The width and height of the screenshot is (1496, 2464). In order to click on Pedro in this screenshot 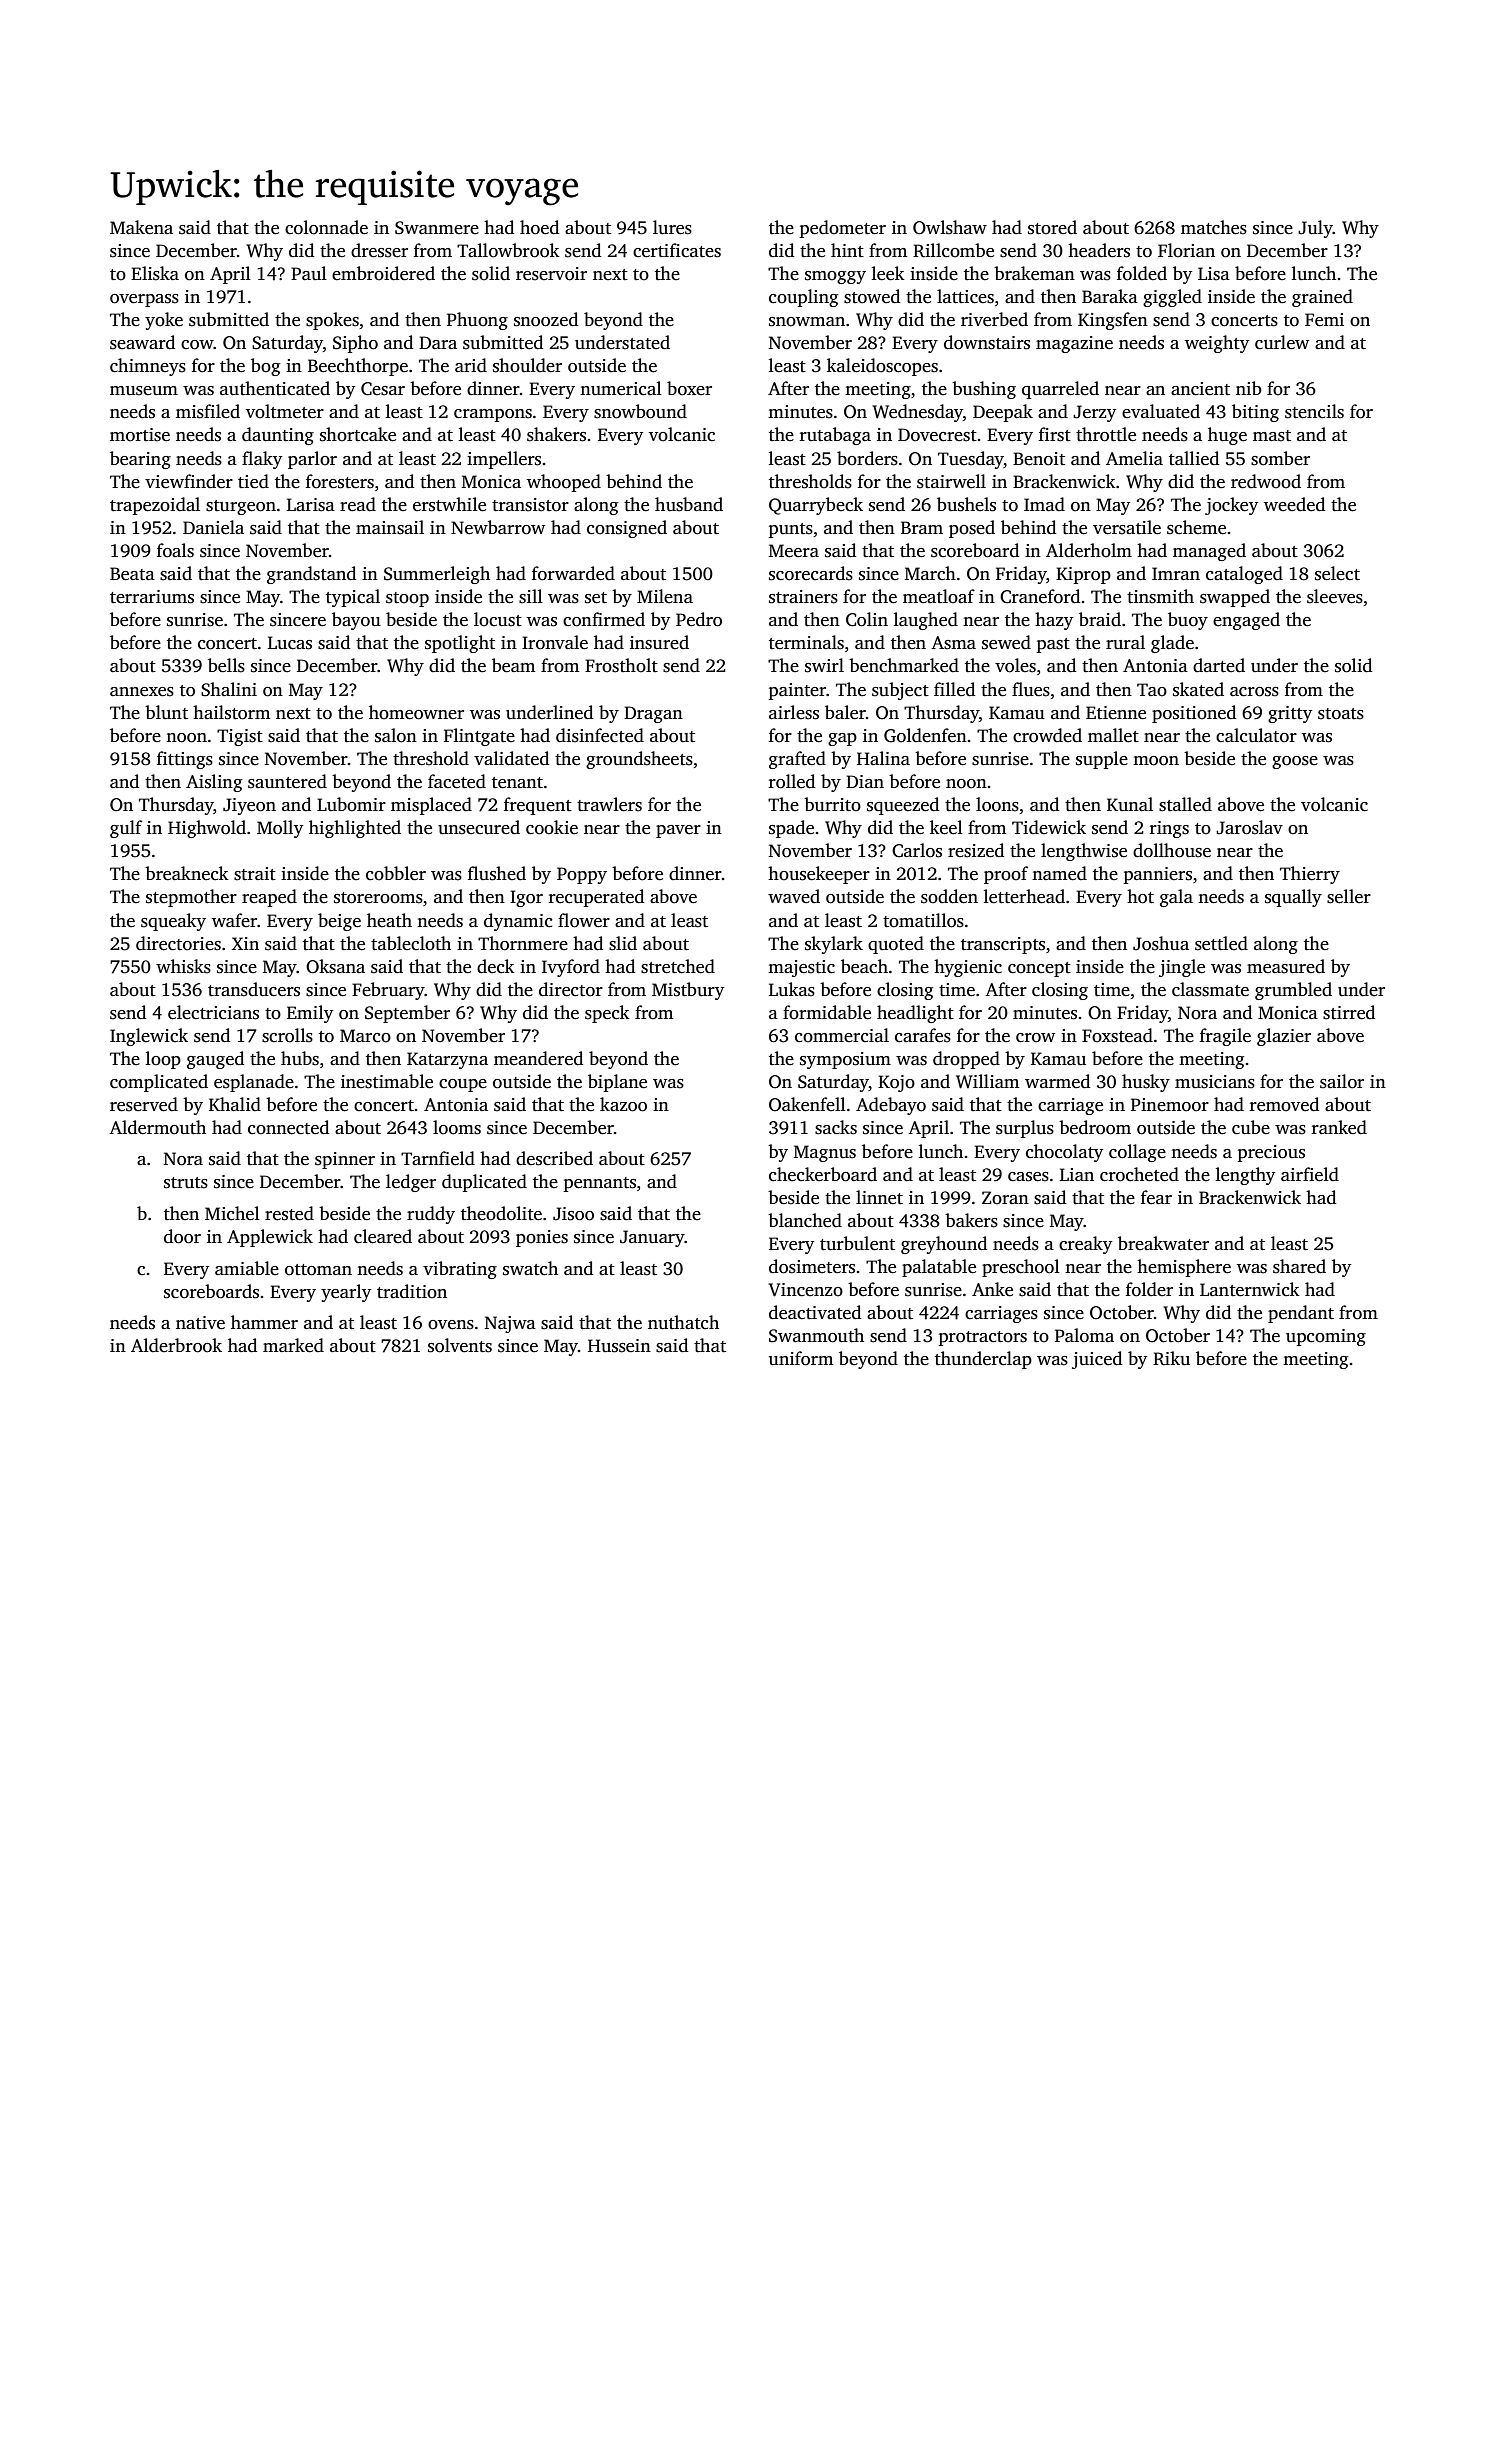, I will do `click(699, 619)`.
